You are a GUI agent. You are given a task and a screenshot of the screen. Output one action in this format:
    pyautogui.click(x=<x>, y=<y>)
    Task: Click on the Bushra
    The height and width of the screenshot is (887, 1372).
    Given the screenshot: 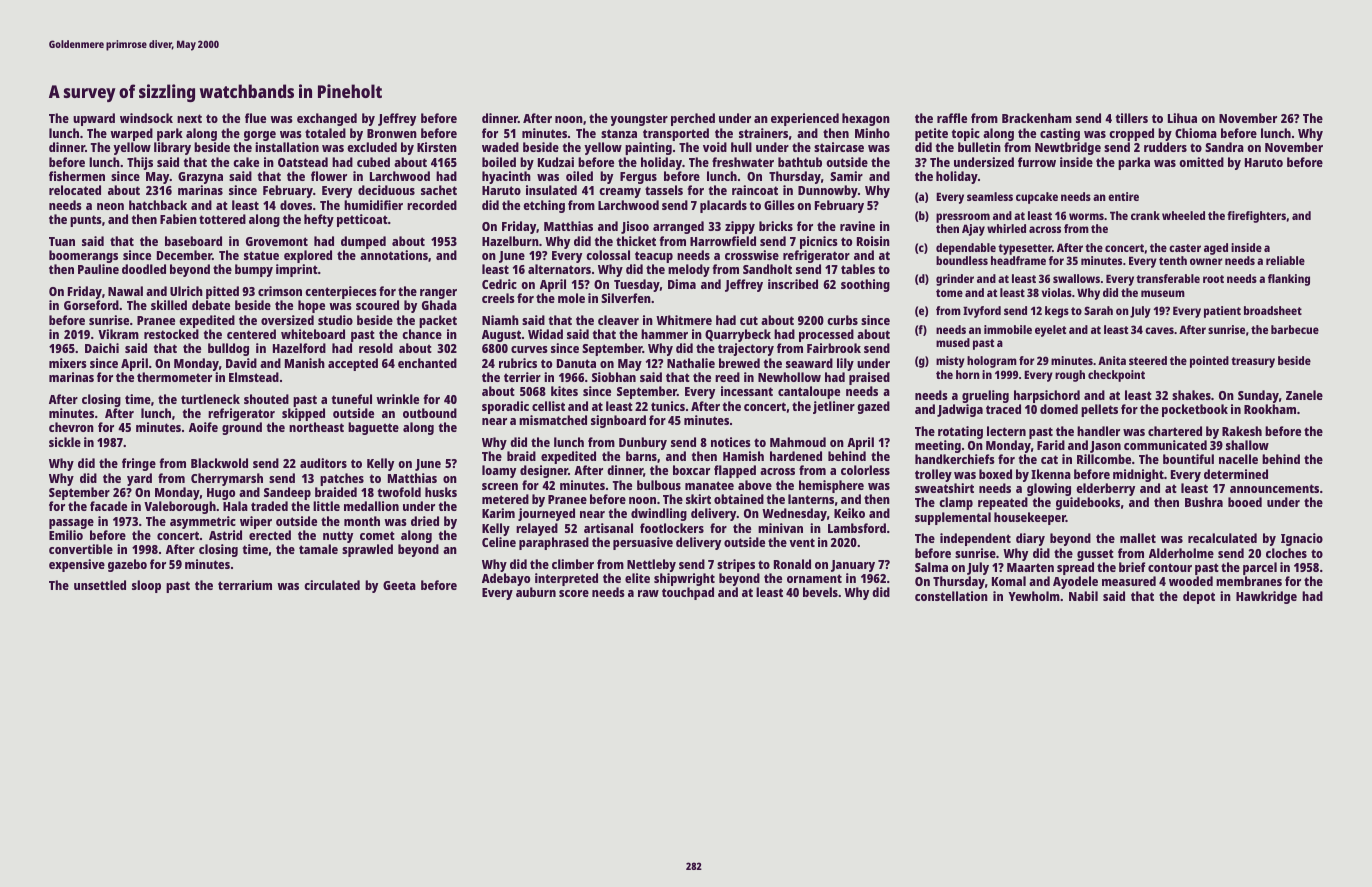 What is the action you would take?
    pyautogui.click(x=1204, y=502)
